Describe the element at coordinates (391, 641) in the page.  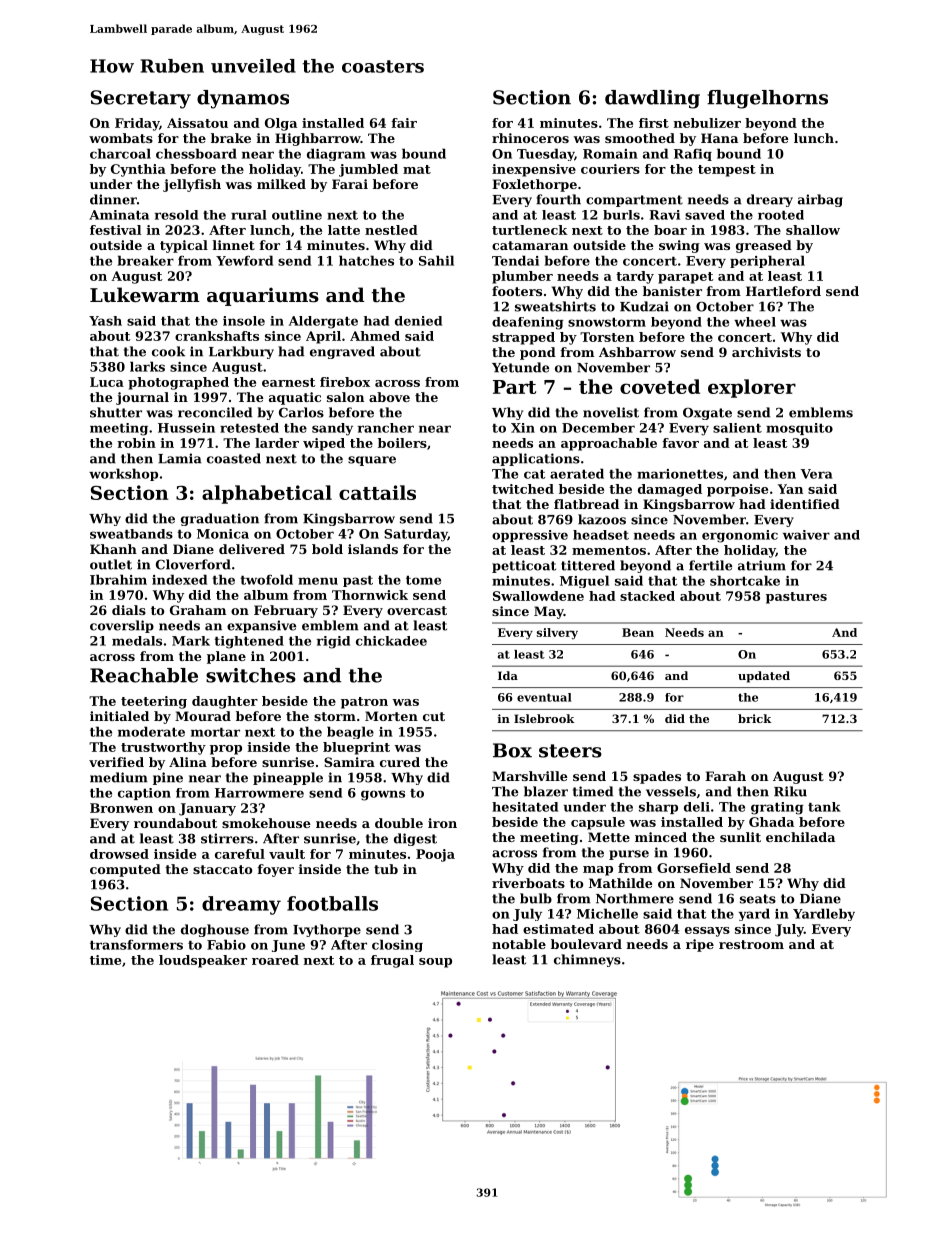
I see `chickadee` at that location.
